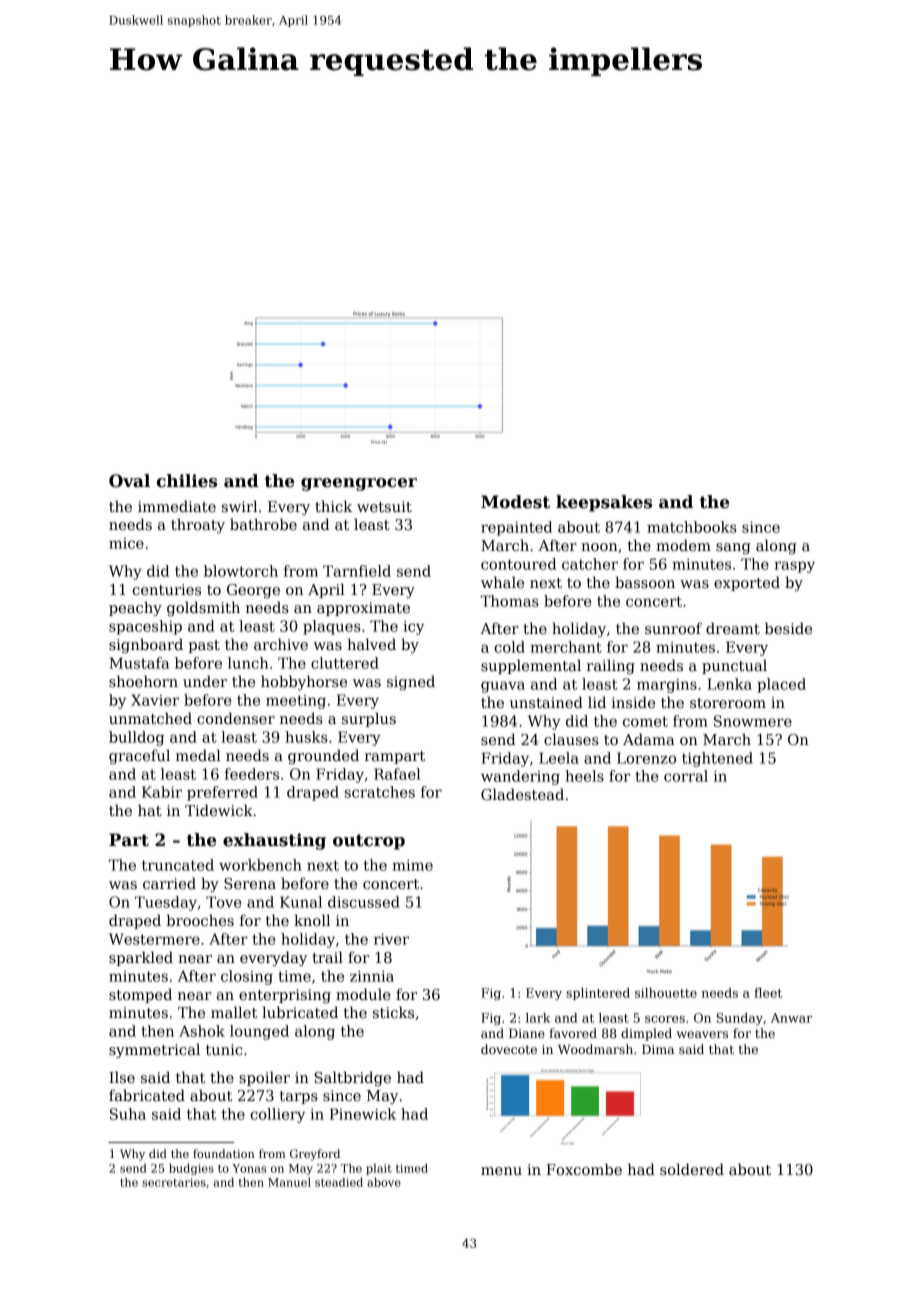  I want to click on exported, so click(747, 583).
